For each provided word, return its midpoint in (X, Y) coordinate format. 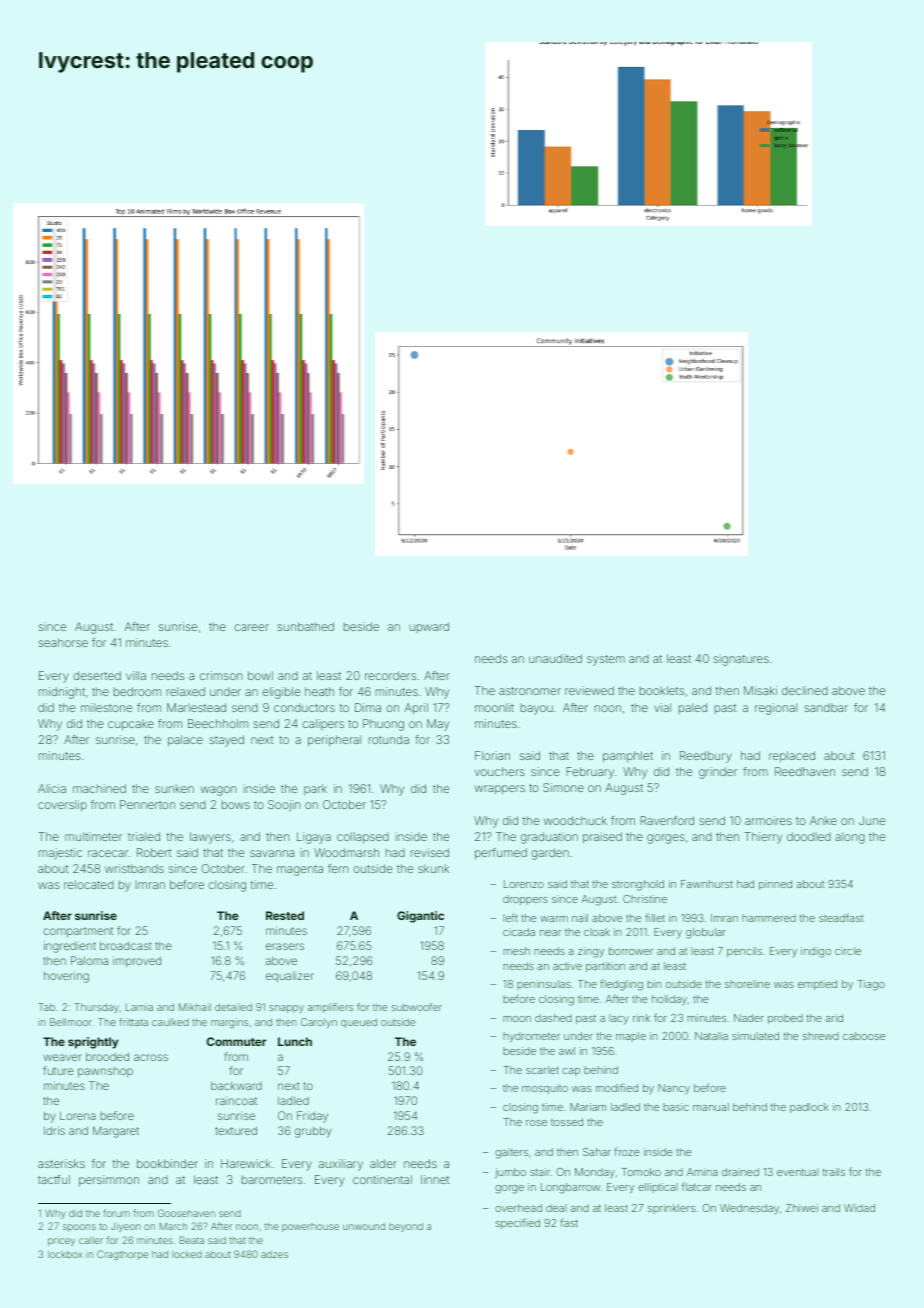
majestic (60, 854)
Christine (645, 899)
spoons (79, 1228)
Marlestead (196, 707)
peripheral (334, 741)
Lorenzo (524, 884)
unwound (364, 1226)
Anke (823, 820)
